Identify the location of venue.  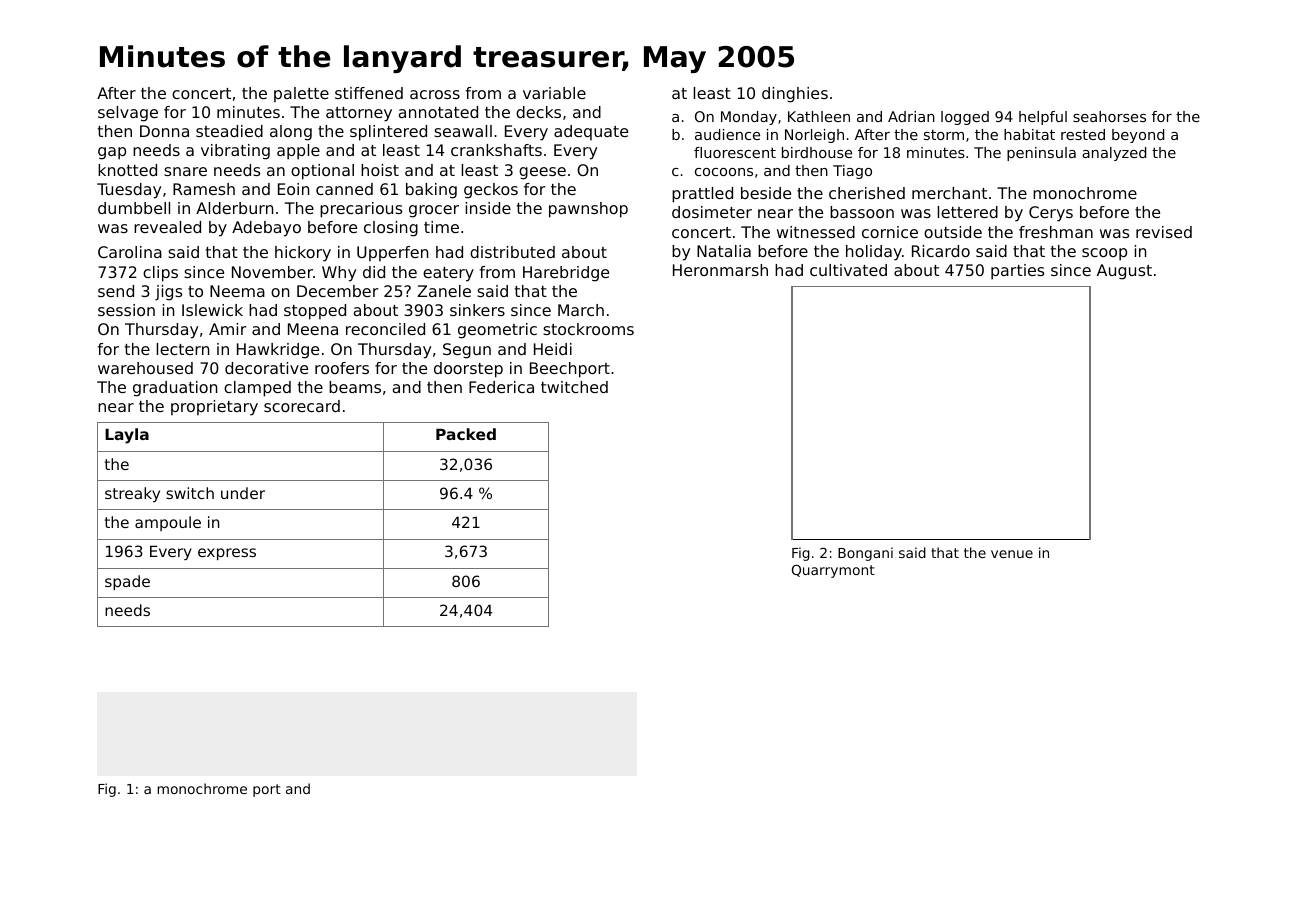
(1012, 554).
